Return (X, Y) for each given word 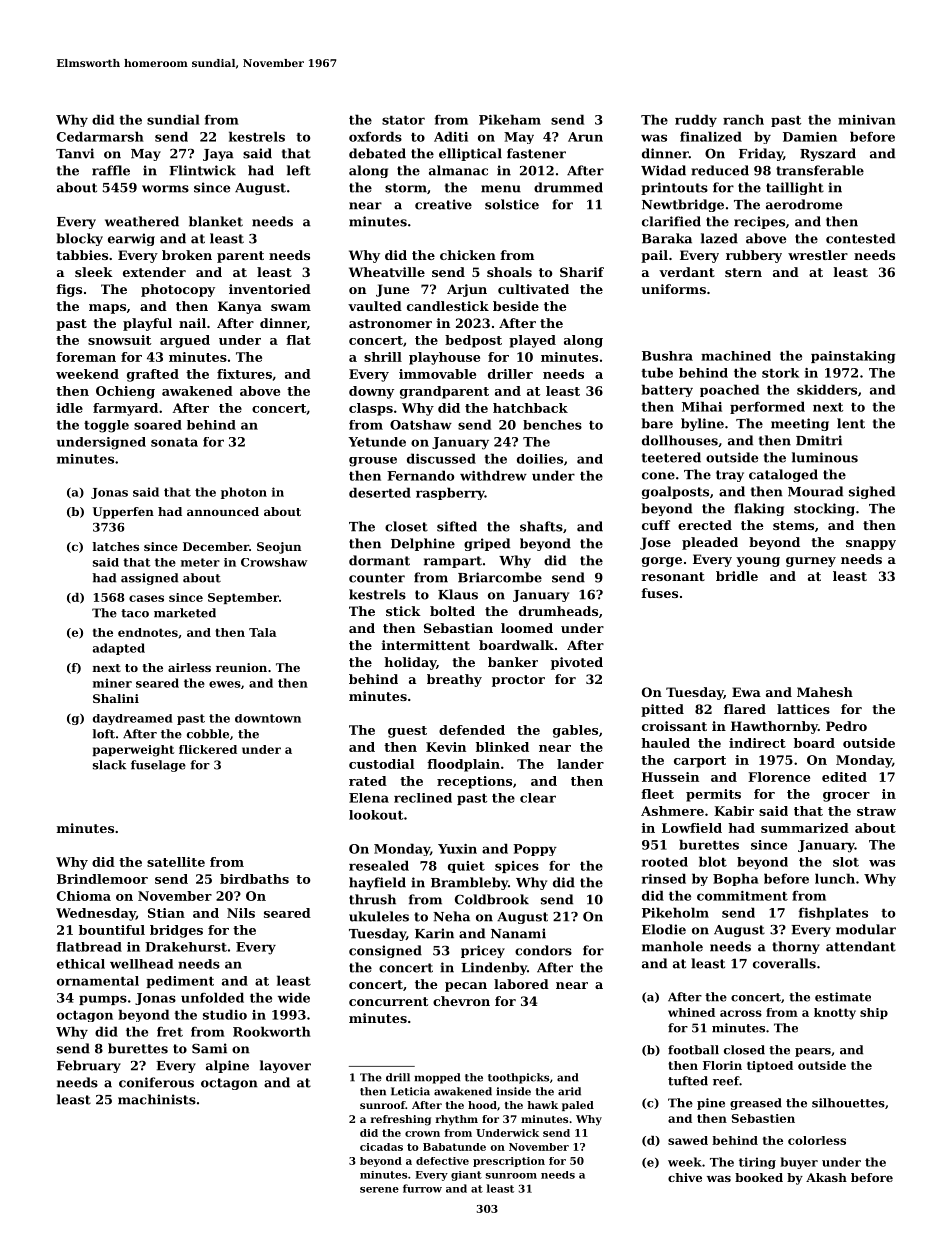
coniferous (156, 1082)
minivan (867, 120)
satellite (176, 862)
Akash (826, 1177)
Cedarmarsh (100, 136)
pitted (662, 710)
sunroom (511, 1176)
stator (403, 120)
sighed (872, 492)
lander (580, 764)
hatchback (530, 408)
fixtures (244, 374)
